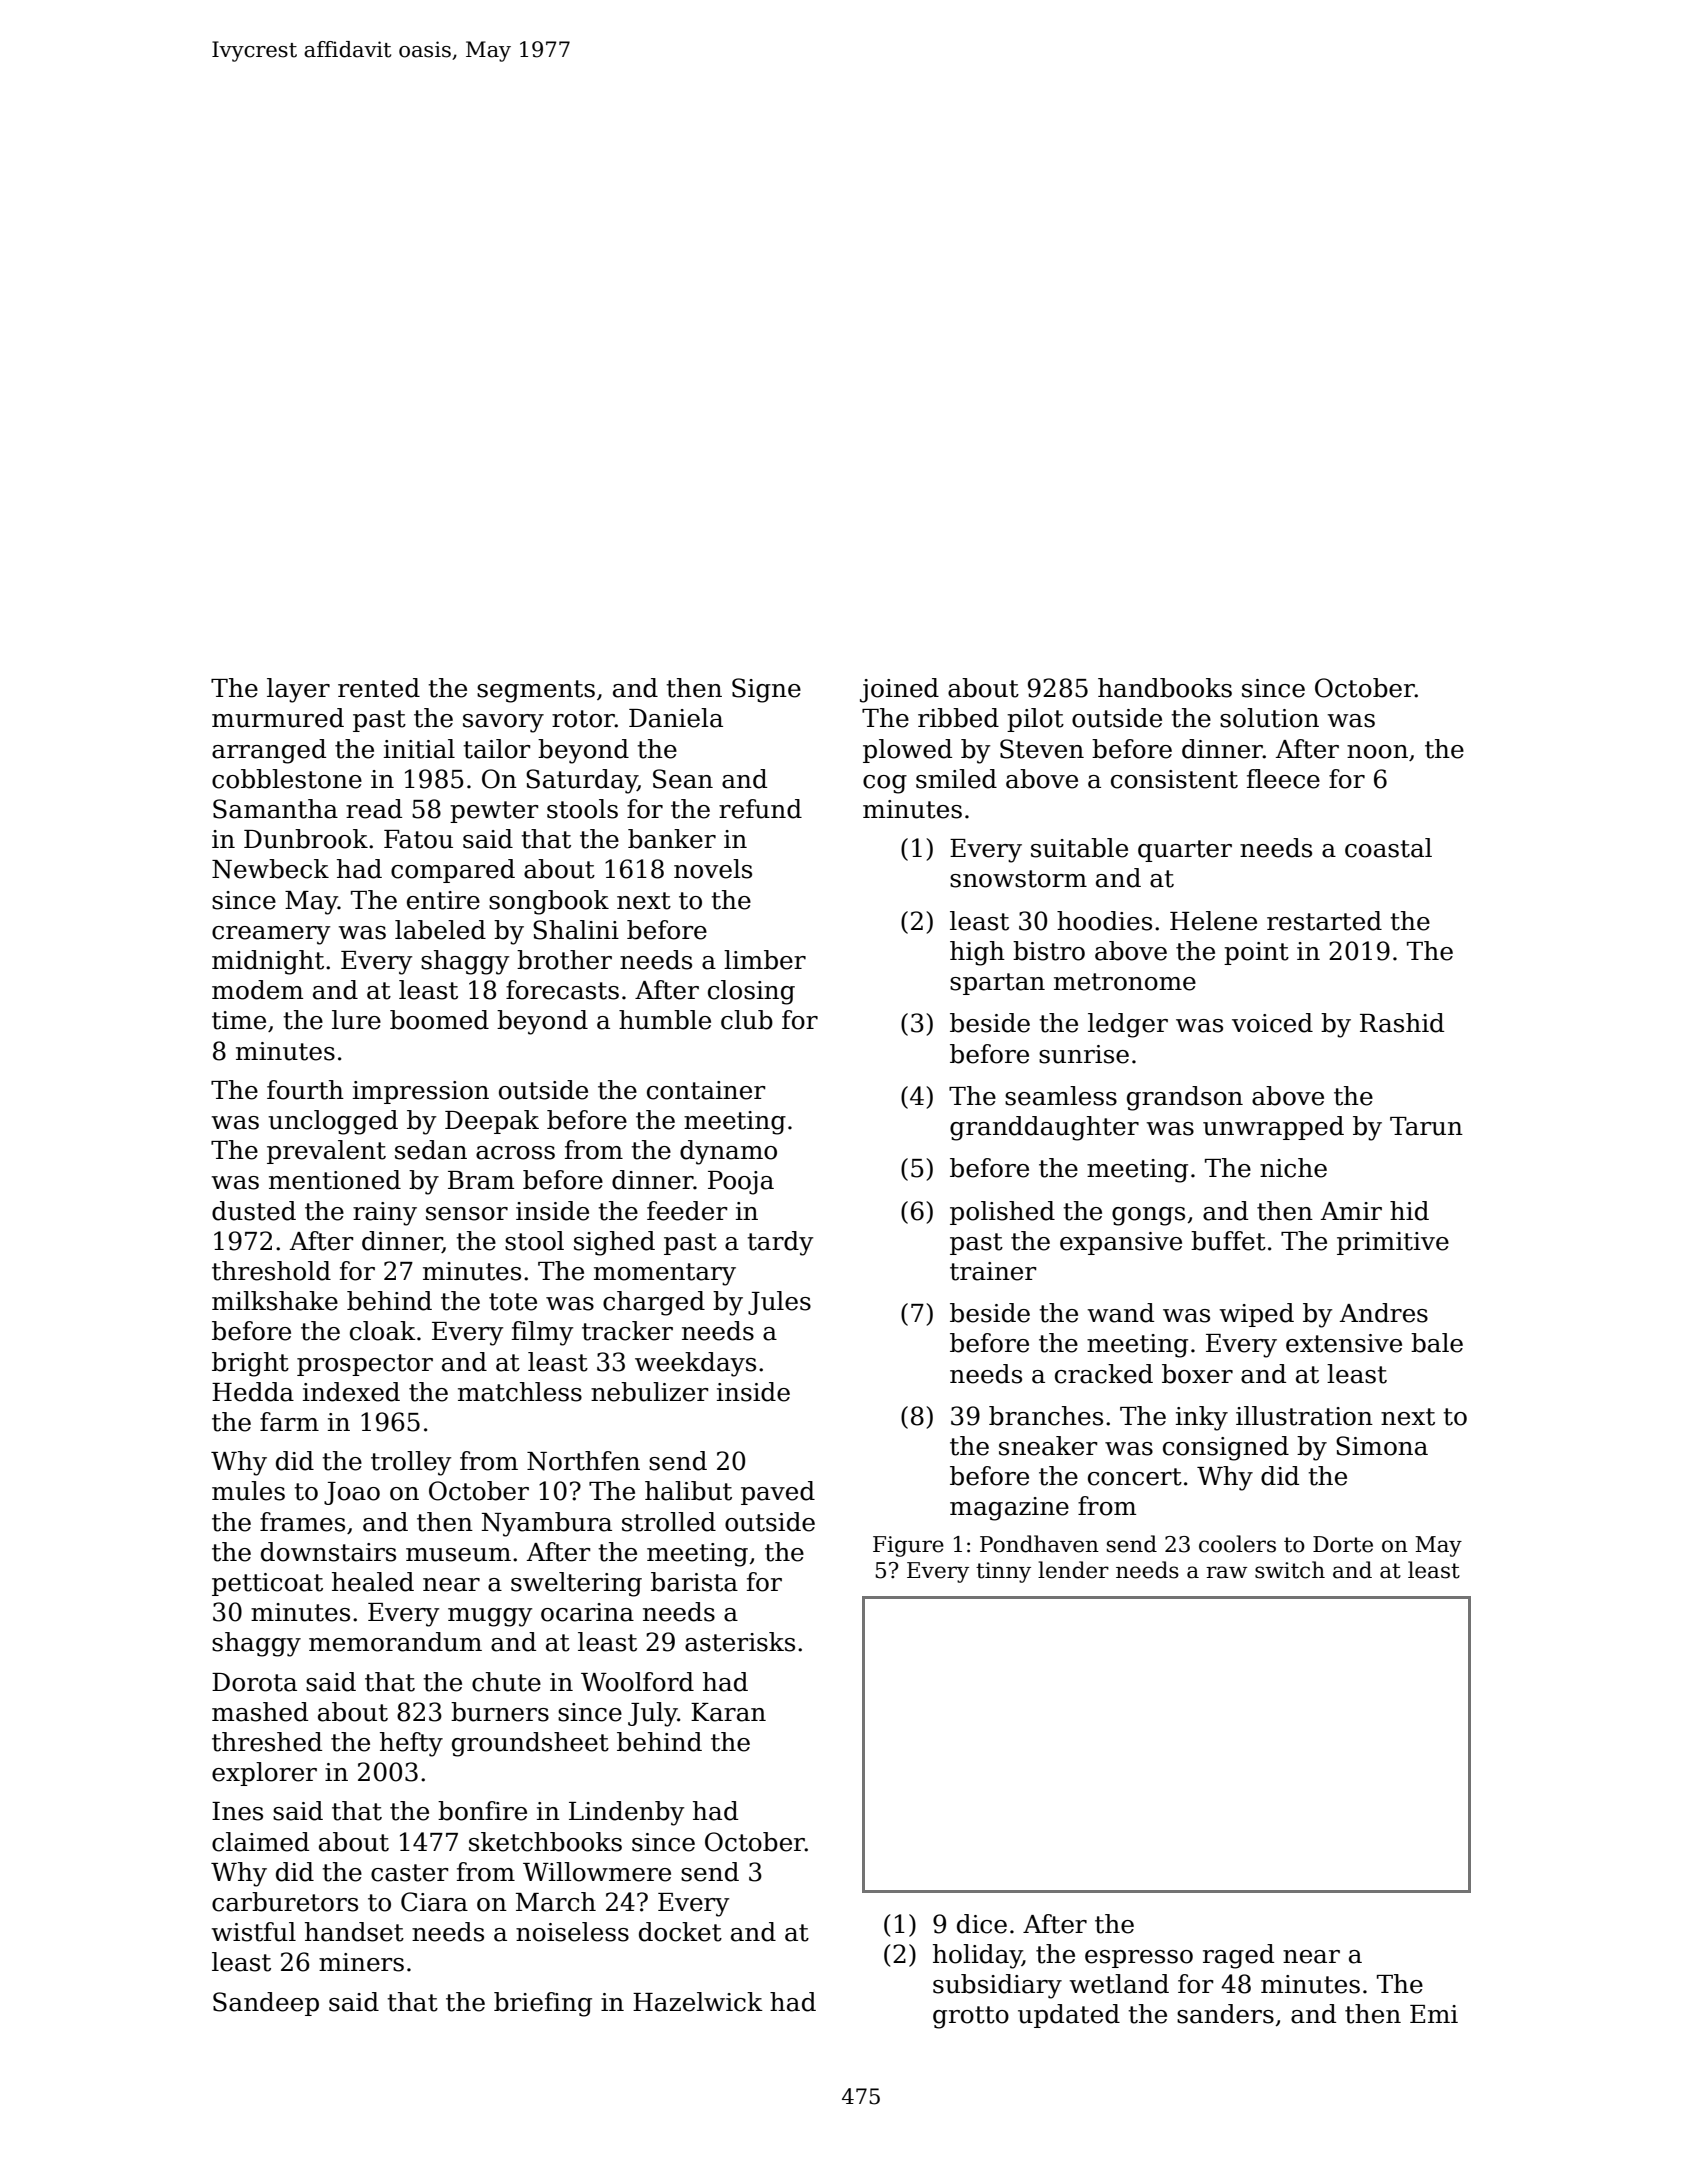 The height and width of the page is (2178, 1683). Describe the element at coordinates (971, 2017) in the page. I see `grotto` at that location.
